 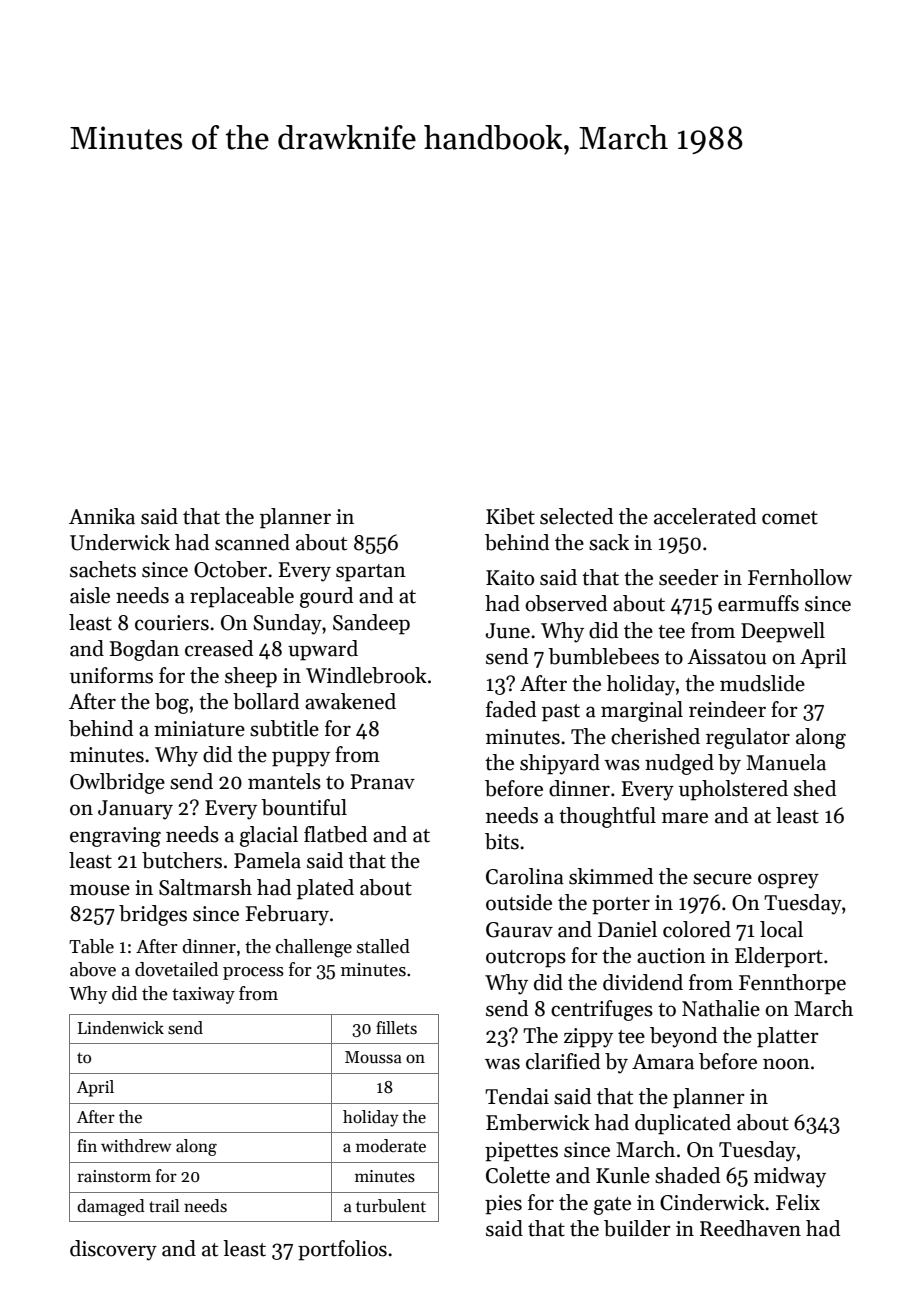 What do you see at coordinates (136, 1146) in the screenshot?
I see `withdrew` at bounding box center [136, 1146].
